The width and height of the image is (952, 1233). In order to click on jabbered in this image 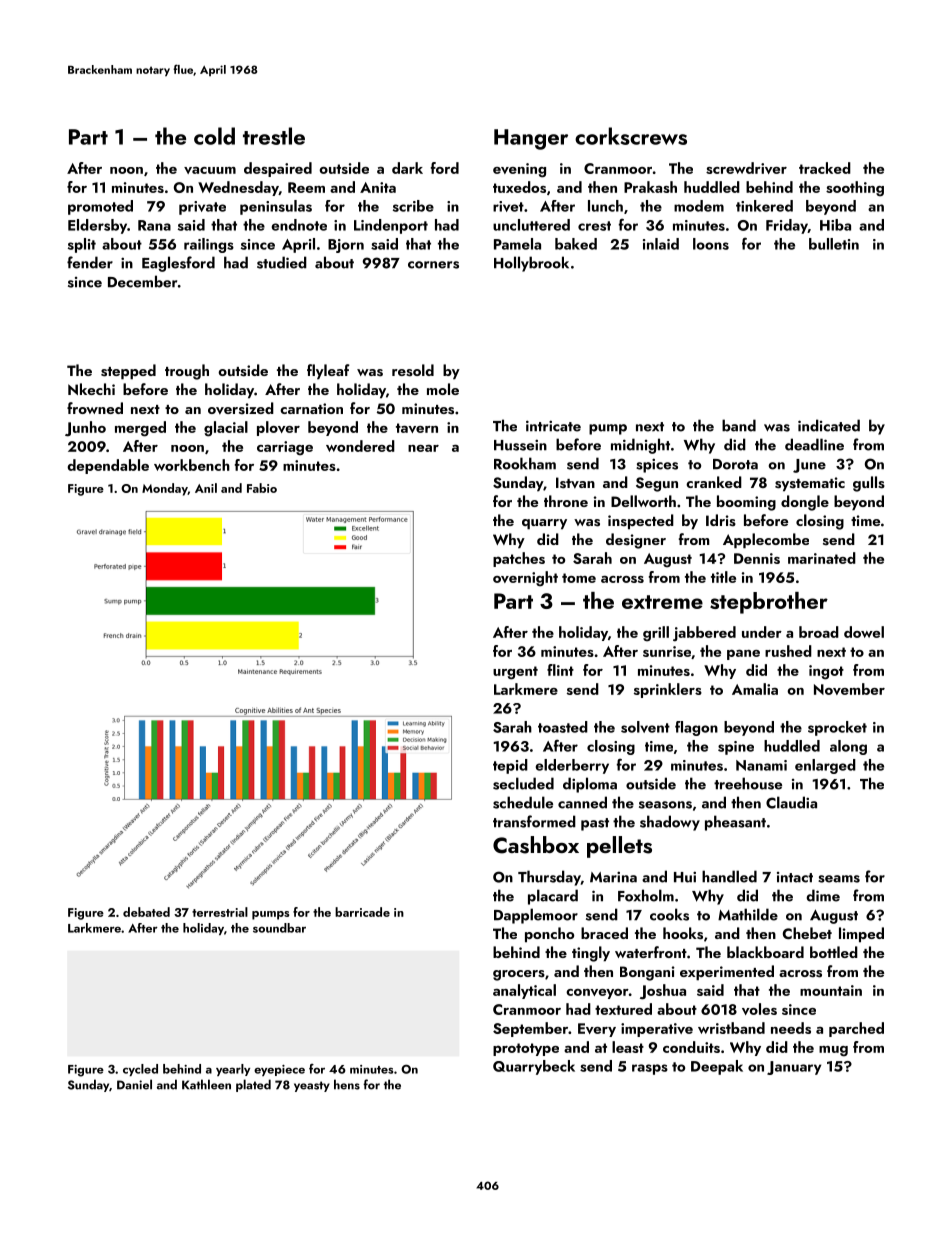, I will do `click(704, 634)`.
